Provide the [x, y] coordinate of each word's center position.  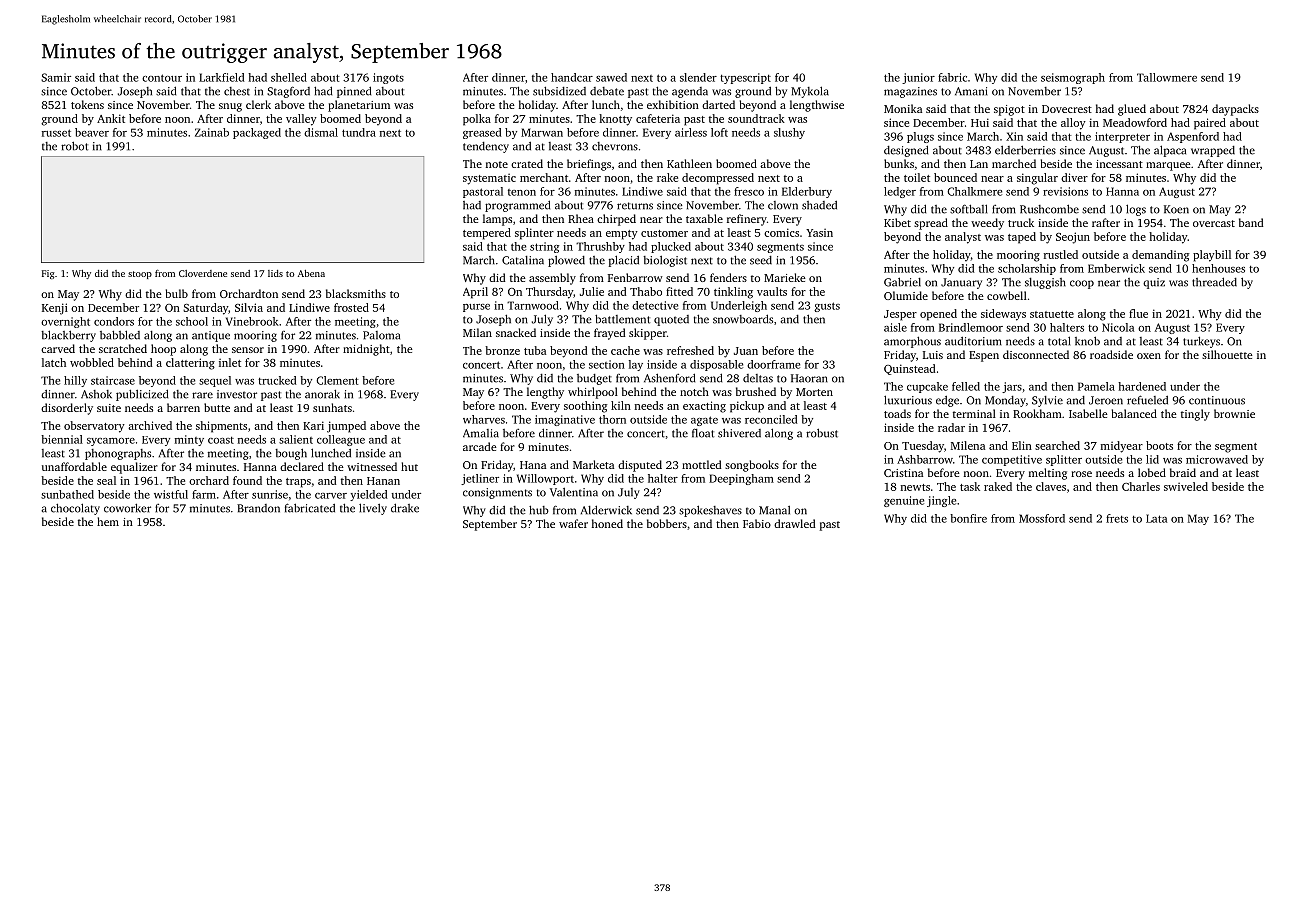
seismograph [1073, 78]
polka [477, 120]
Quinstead [909, 369]
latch [54, 362]
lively [373, 509]
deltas [758, 378]
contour [162, 78]
